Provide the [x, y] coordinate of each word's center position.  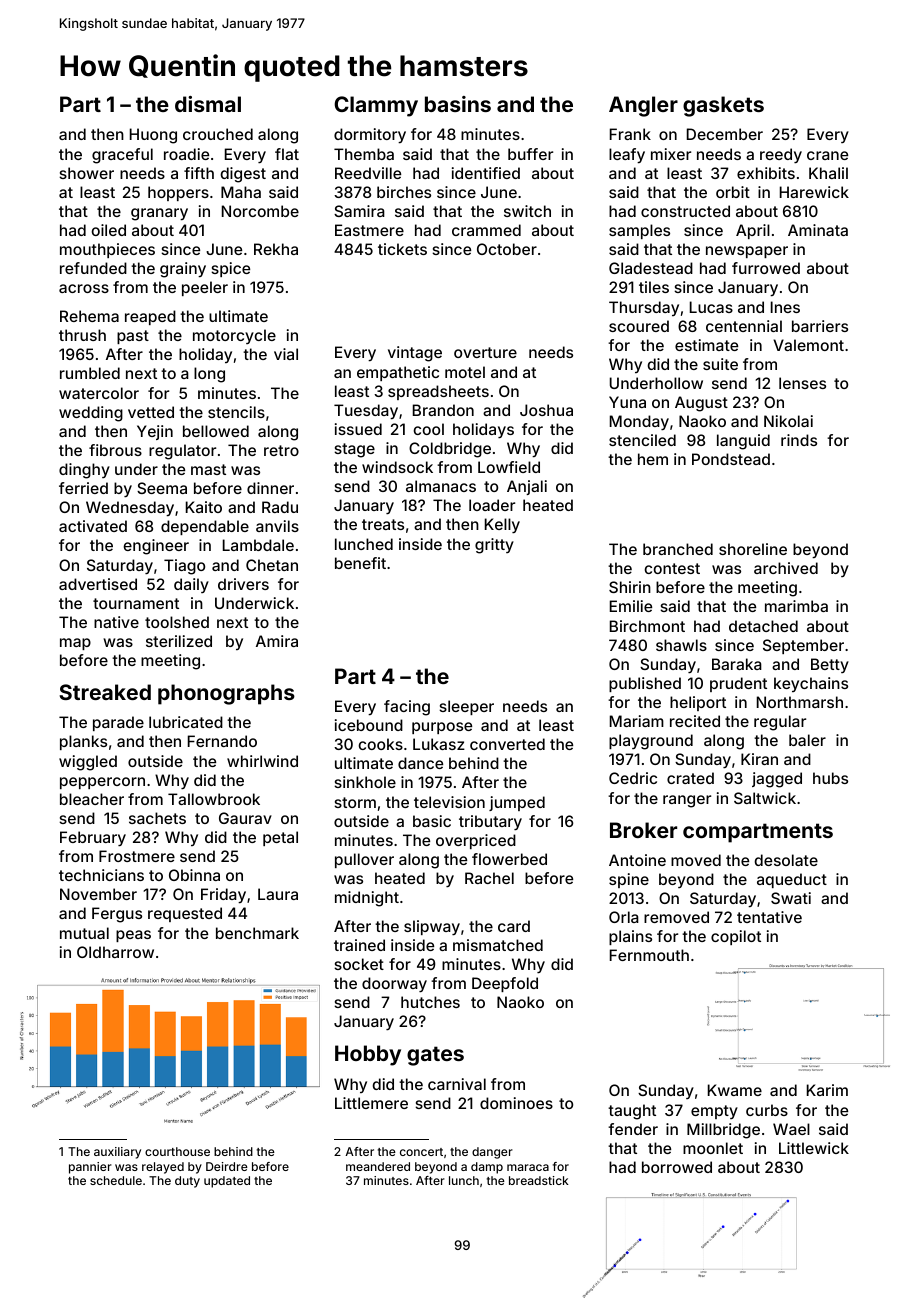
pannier [90, 1168]
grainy [183, 270]
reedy [781, 156]
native [116, 622]
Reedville [368, 173]
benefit [360, 563]
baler [807, 740]
